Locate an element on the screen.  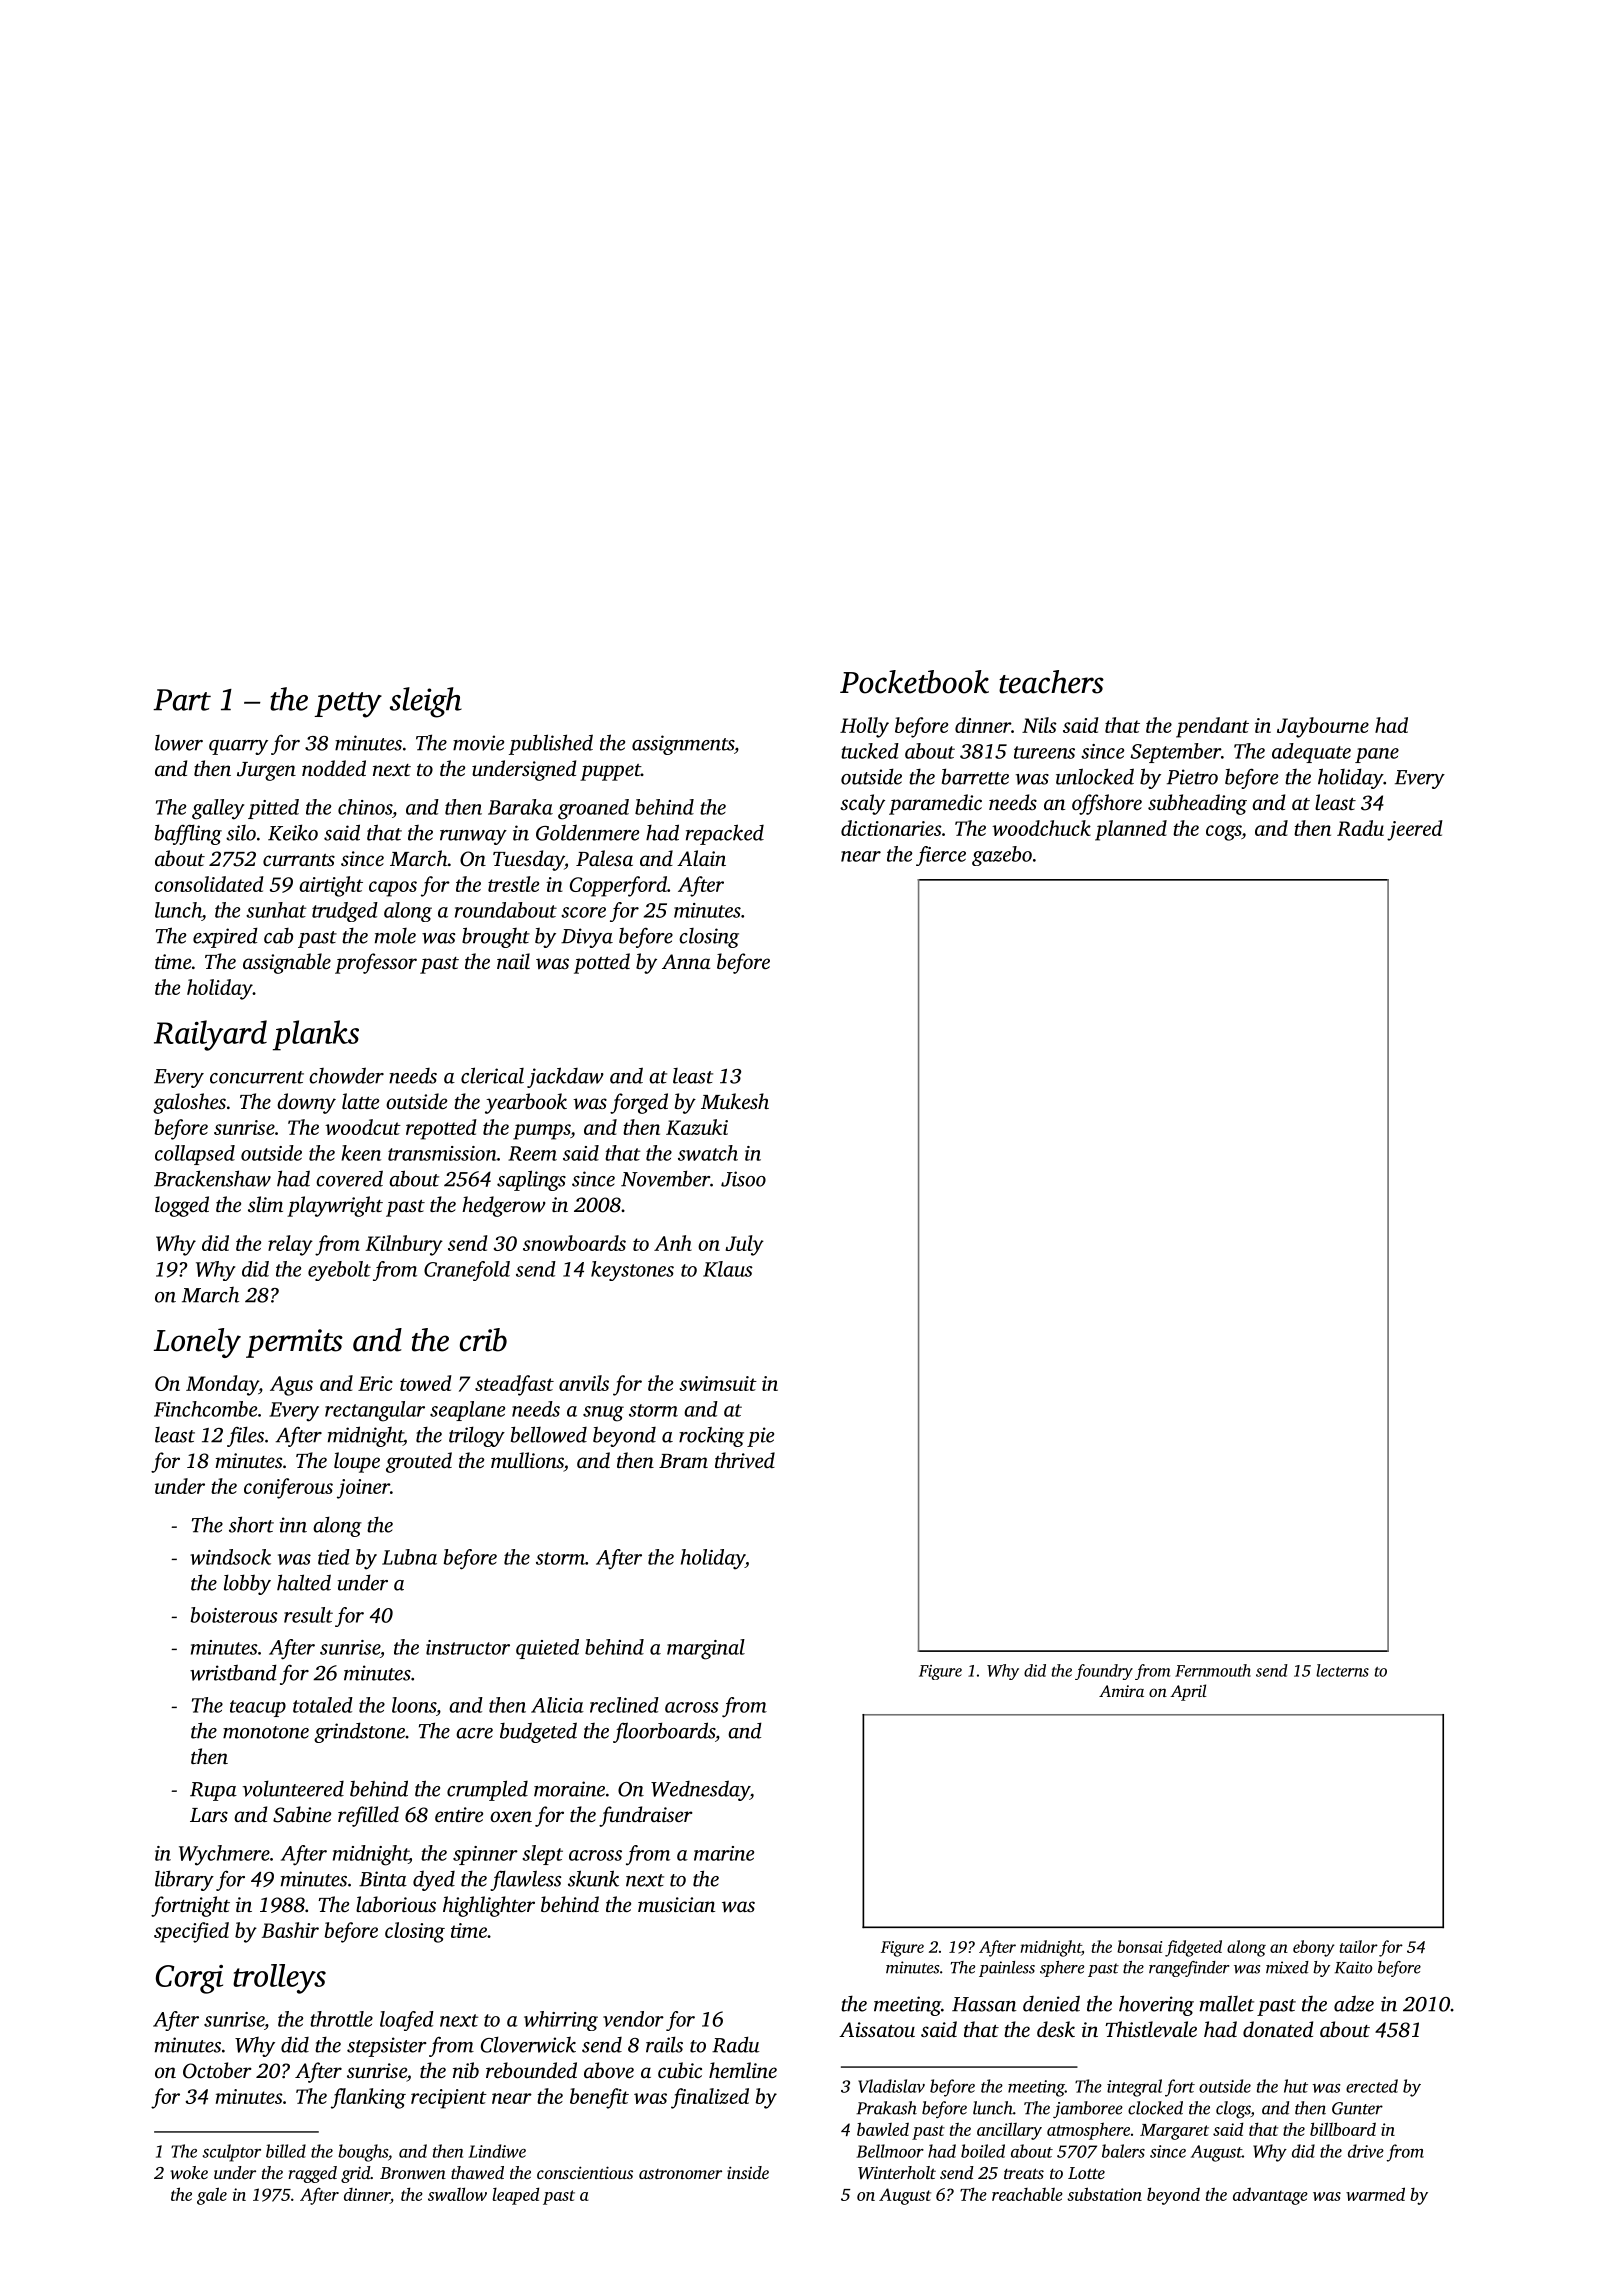
lecterns is located at coordinates (1342, 1670).
